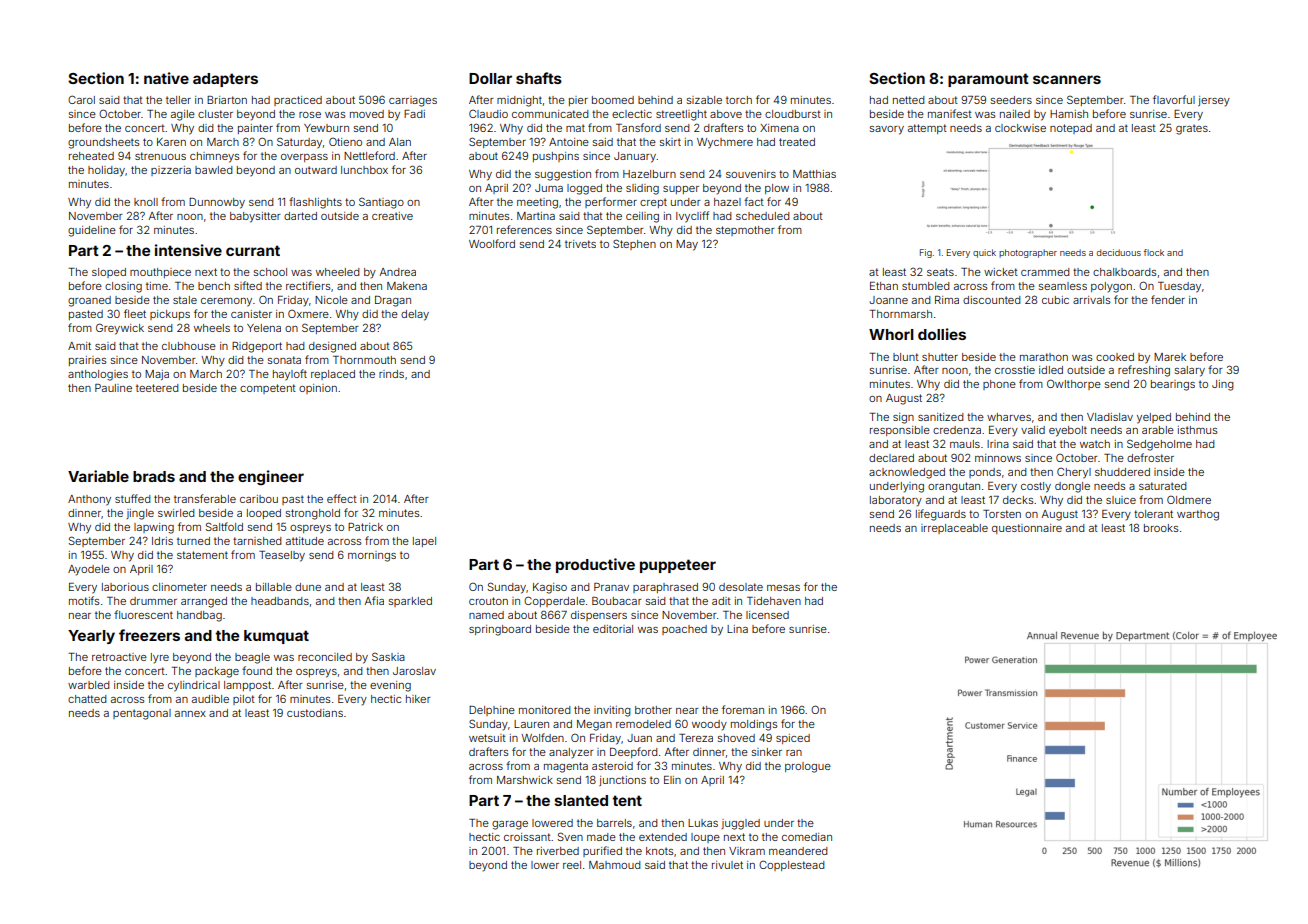 Image resolution: width=1308 pixels, height=924 pixels. I want to click on prairies, so click(87, 361).
